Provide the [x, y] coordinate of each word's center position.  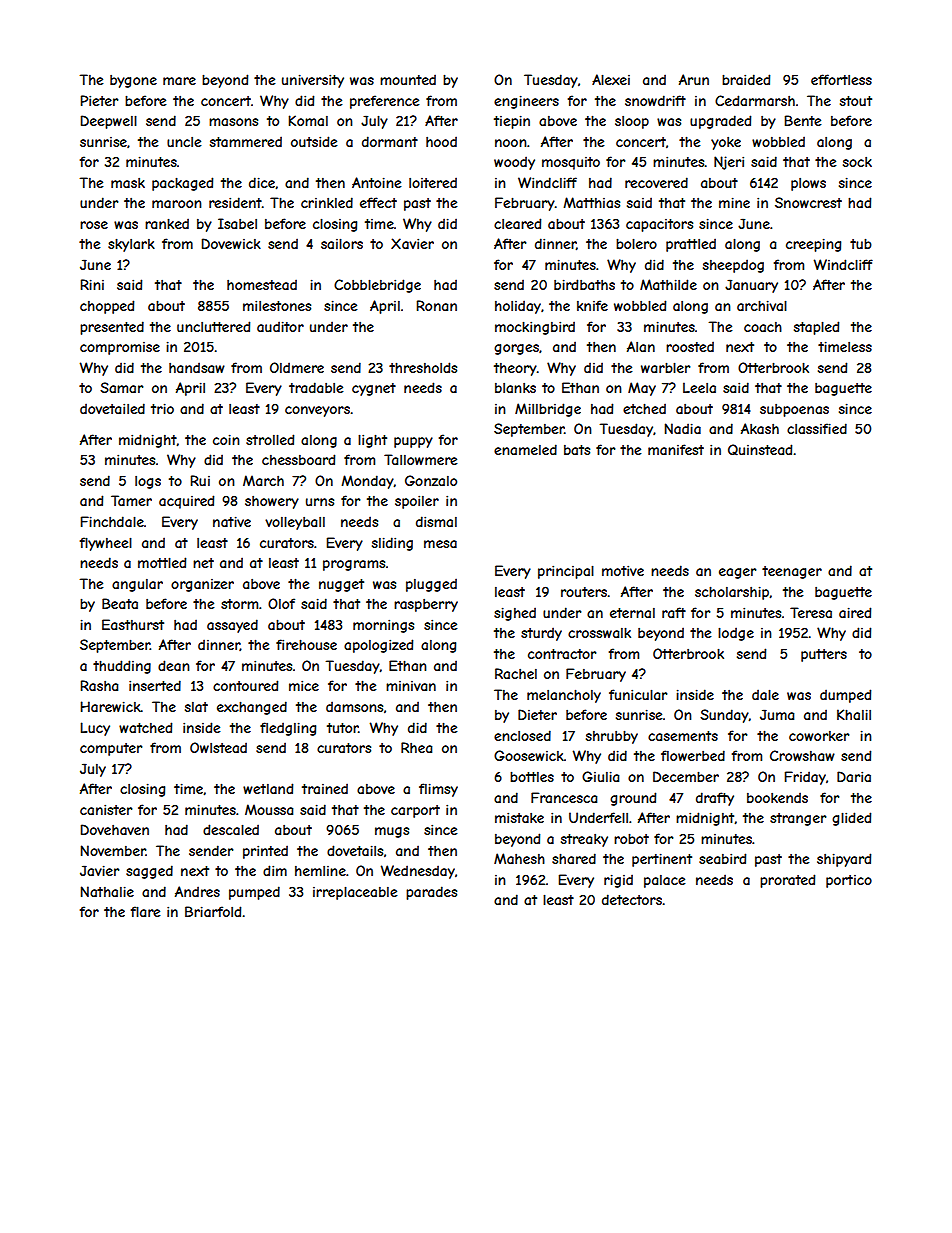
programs [354, 565]
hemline [320, 871]
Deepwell [108, 122]
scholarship [732, 593]
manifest [676, 449]
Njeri [729, 163]
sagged [149, 872]
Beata [120, 603]
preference [384, 102]
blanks [515, 388]
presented [112, 328]
